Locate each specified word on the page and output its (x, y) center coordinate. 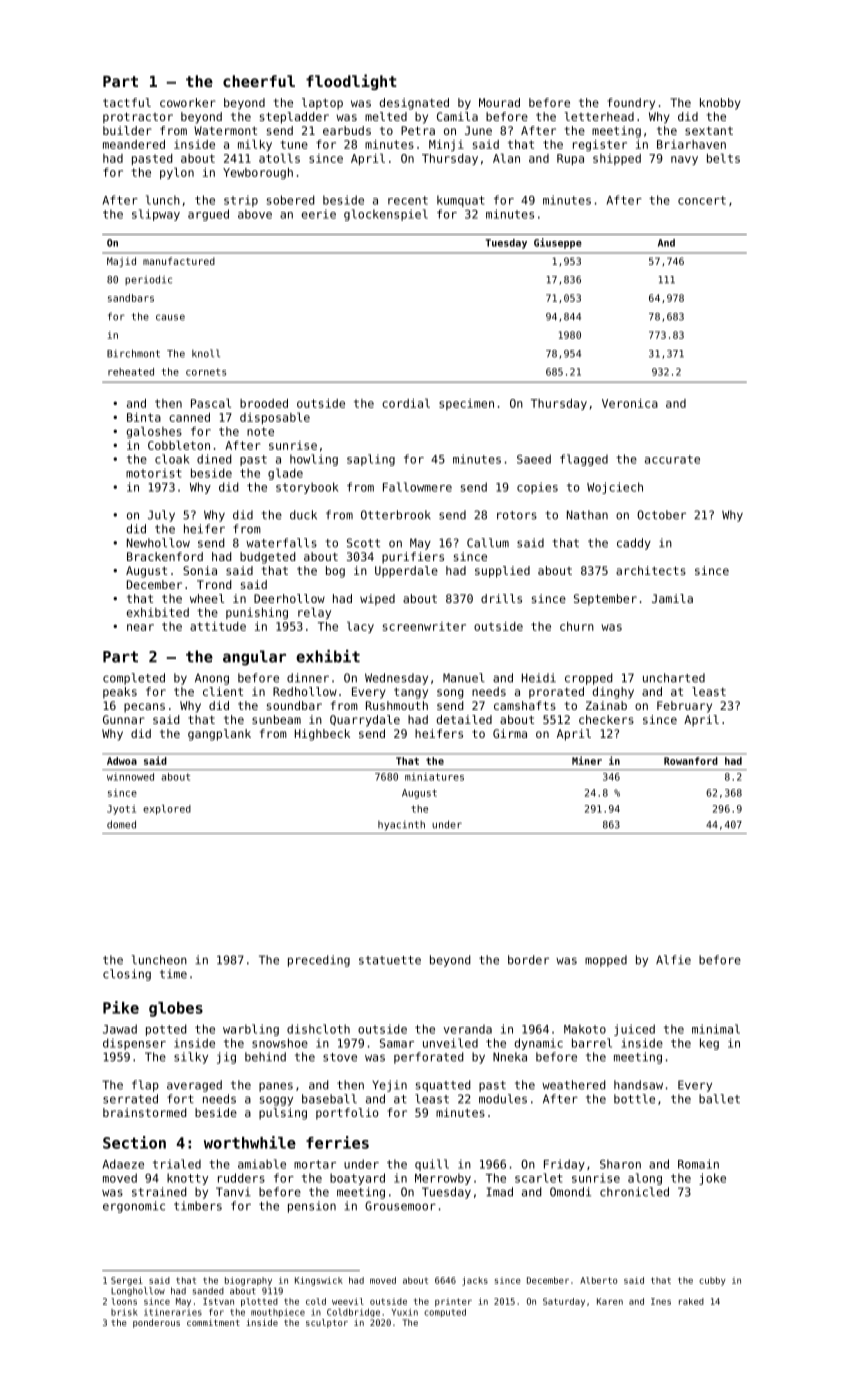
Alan (506, 158)
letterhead (599, 116)
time (173, 974)
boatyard (357, 1179)
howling (314, 460)
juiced (634, 1030)
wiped (377, 600)
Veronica (630, 403)
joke (712, 1179)
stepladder (294, 118)
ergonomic (134, 1207)
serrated (130, 1099)
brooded (264, 403)
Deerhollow (289, 598)
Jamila (672, 598)
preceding (319, 961)
